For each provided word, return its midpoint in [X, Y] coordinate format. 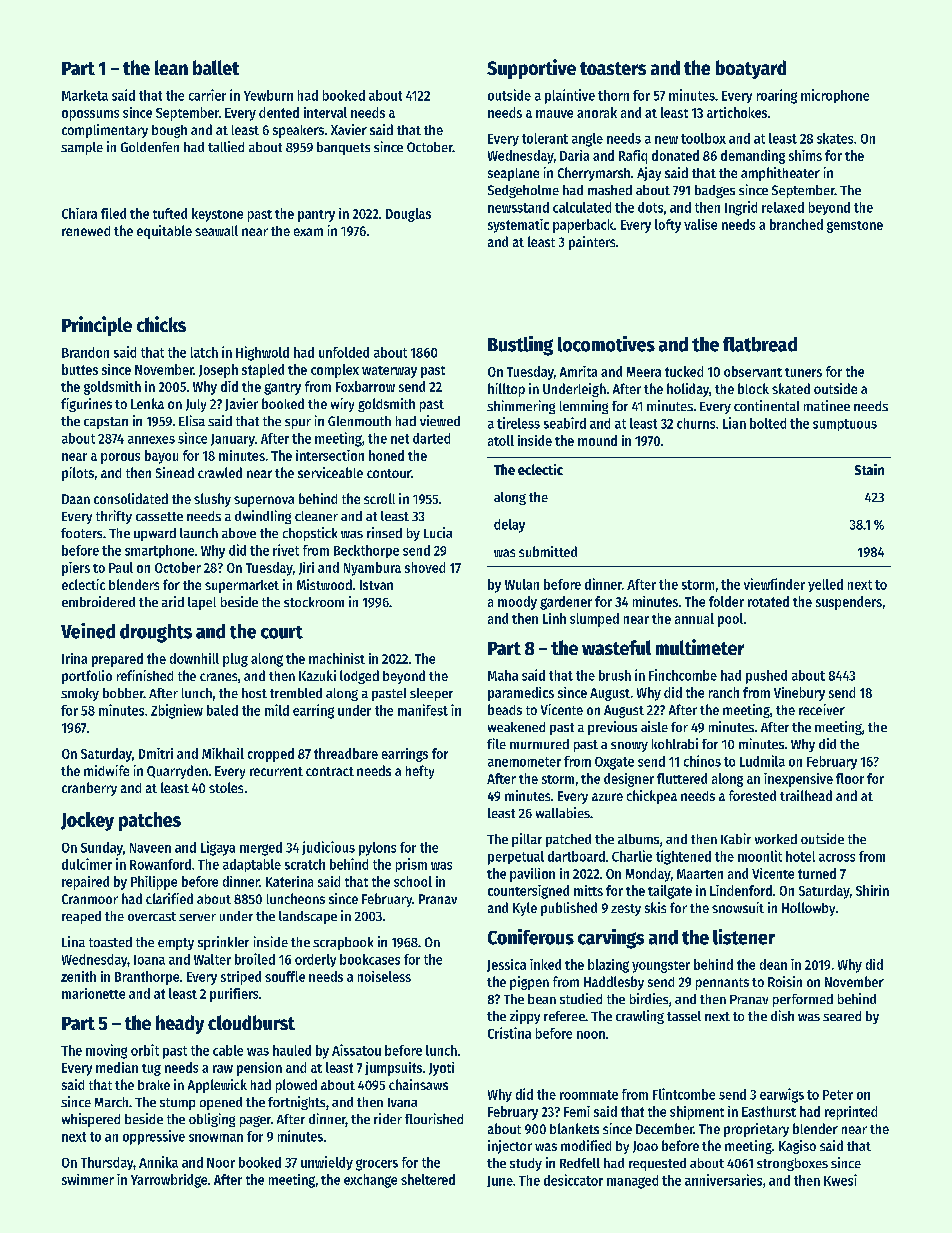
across [837, 858]
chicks [161, 324]
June [500, 1181]
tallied [226, 146]
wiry [342, 405]
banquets [343, 148]
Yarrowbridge [169, 1181]
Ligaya [218, 848]
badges [715, 191]
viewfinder [774, 584]
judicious [328, 848]
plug [235, 660]
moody [517, 603]
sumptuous [845, 425]
